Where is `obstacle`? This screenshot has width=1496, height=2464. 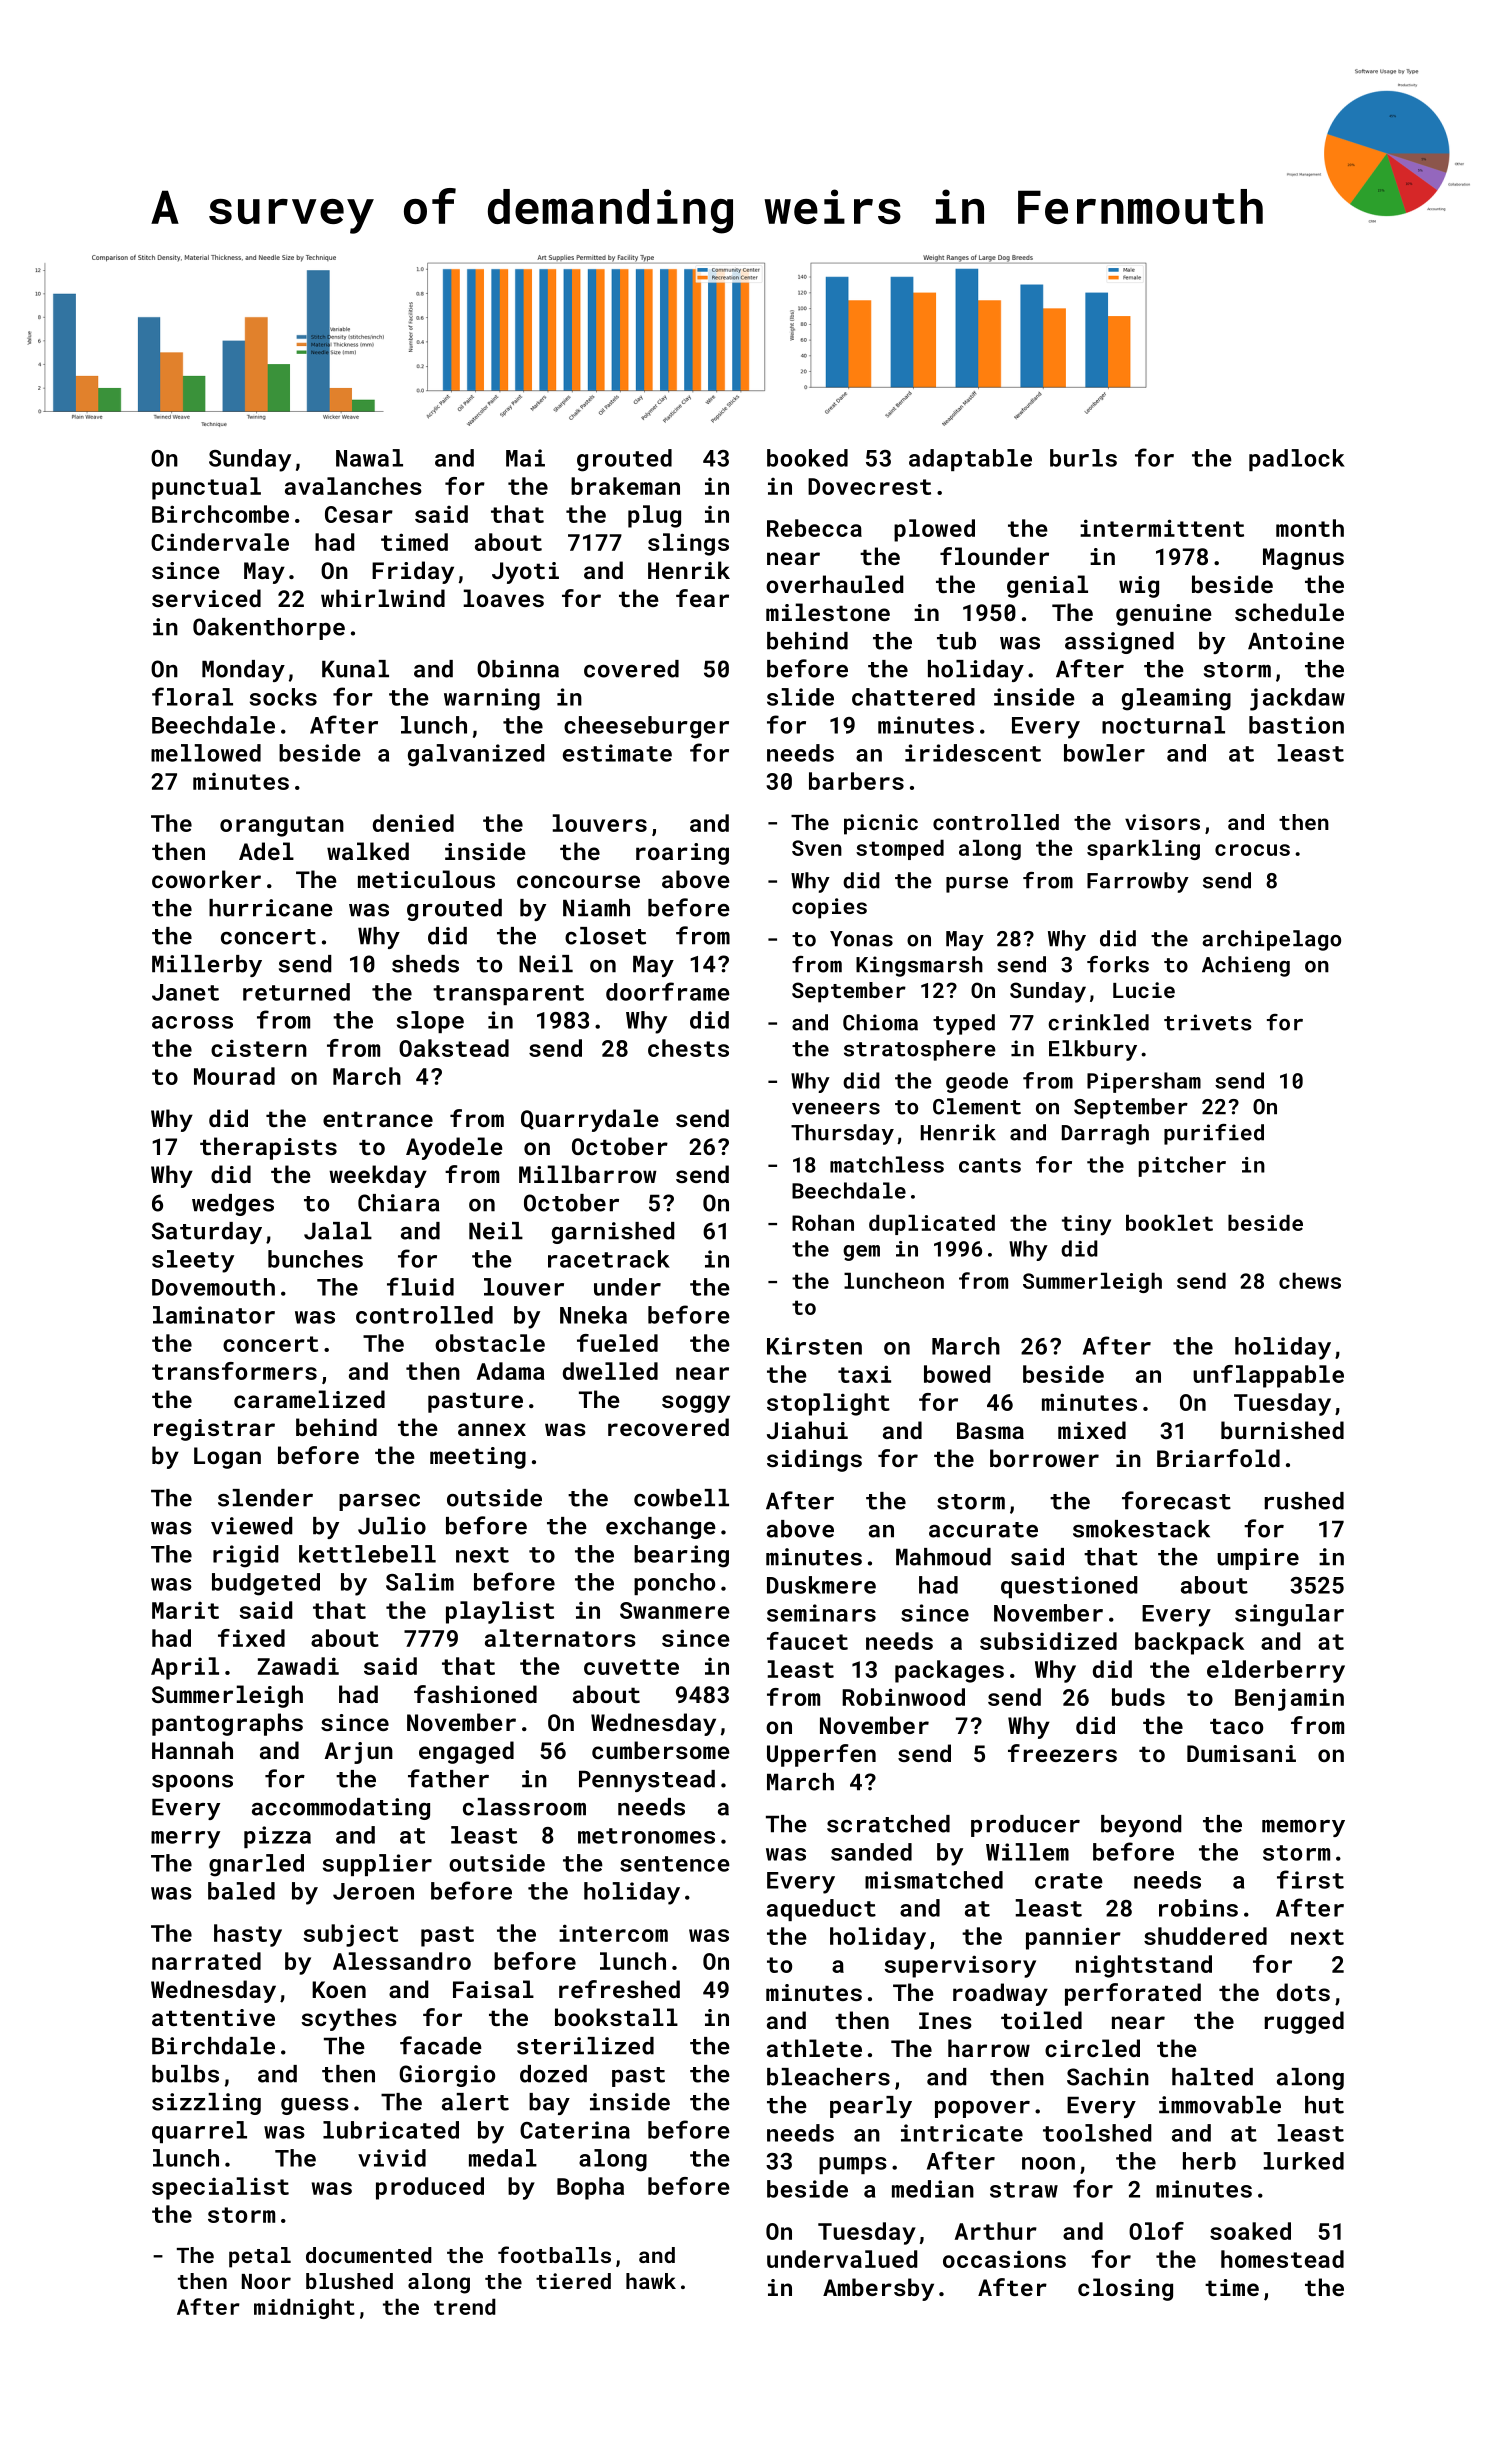 obstacle is located at coordinates (490, 1343).
